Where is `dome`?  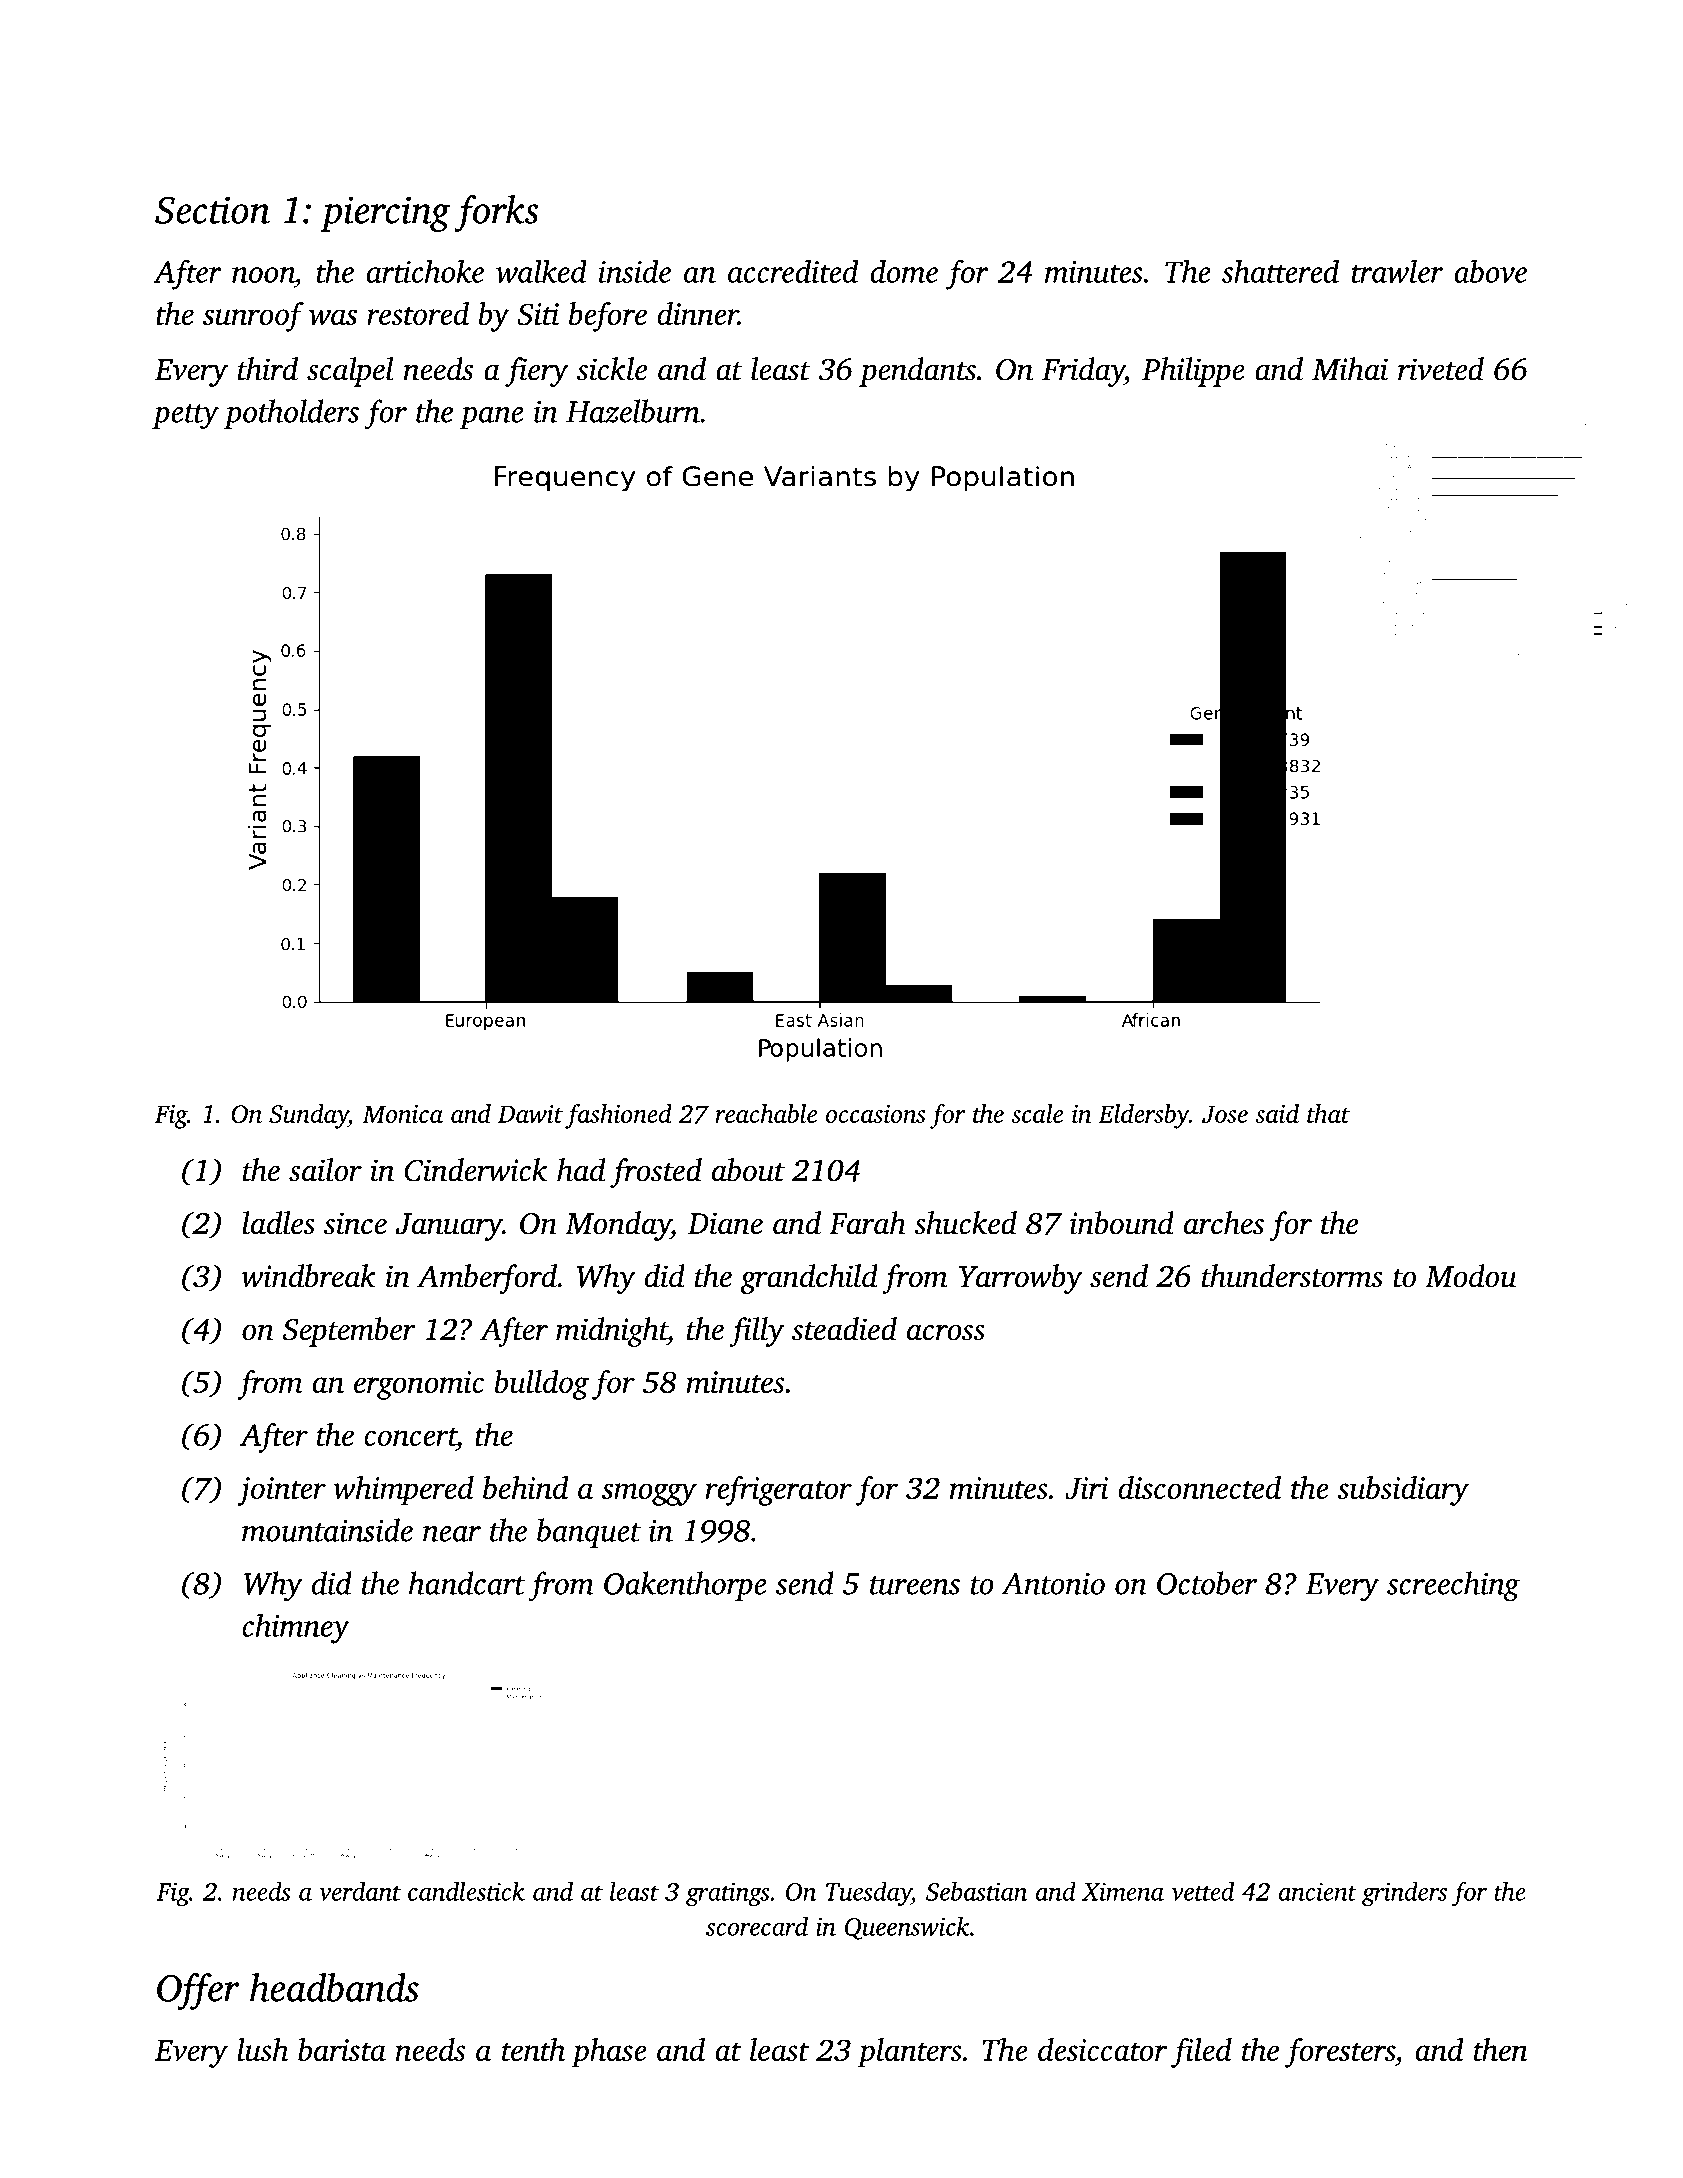 dome is located at coordinates (904, 271).
